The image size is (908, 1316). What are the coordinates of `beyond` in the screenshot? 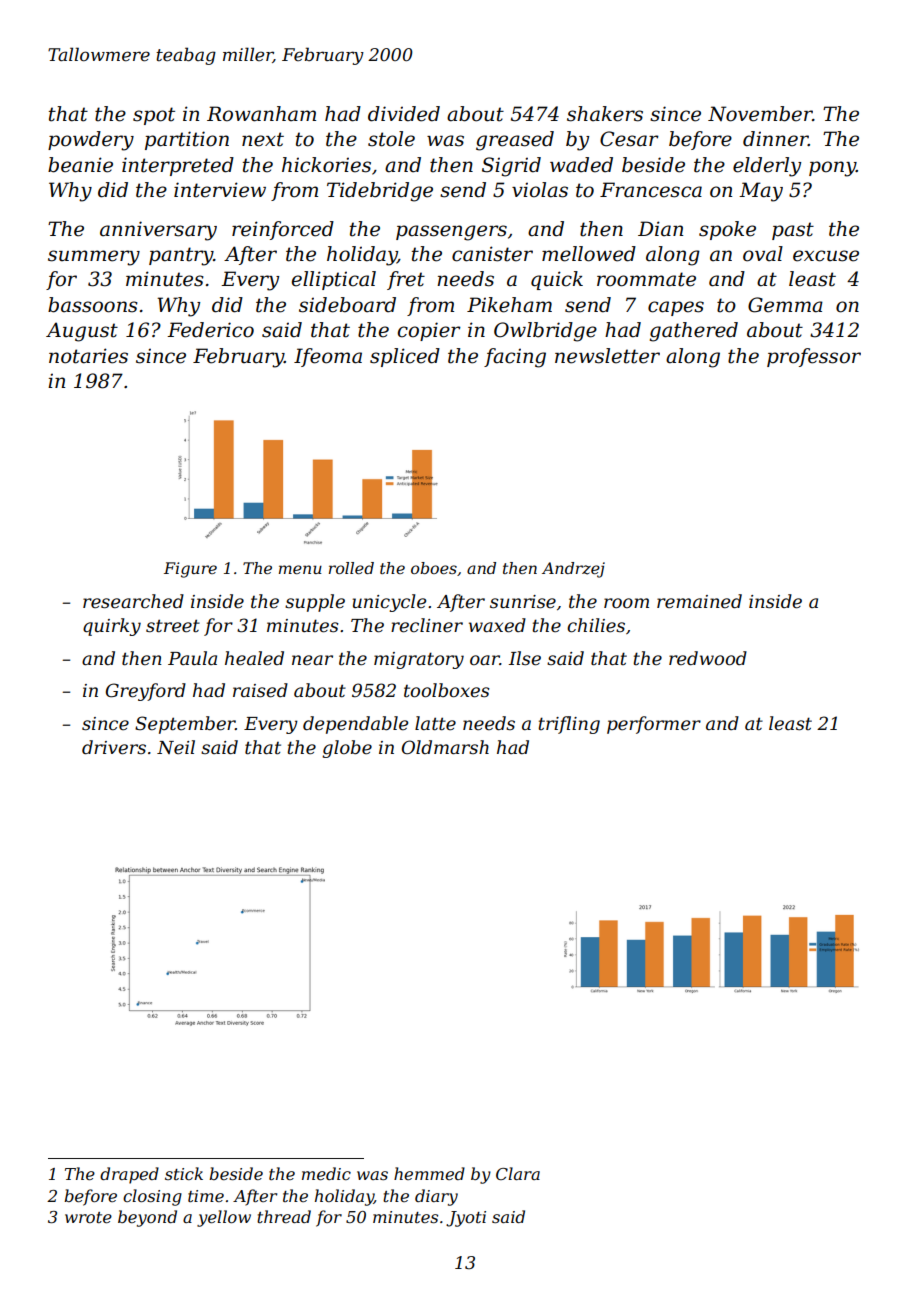 It's located at (147, 1218).
